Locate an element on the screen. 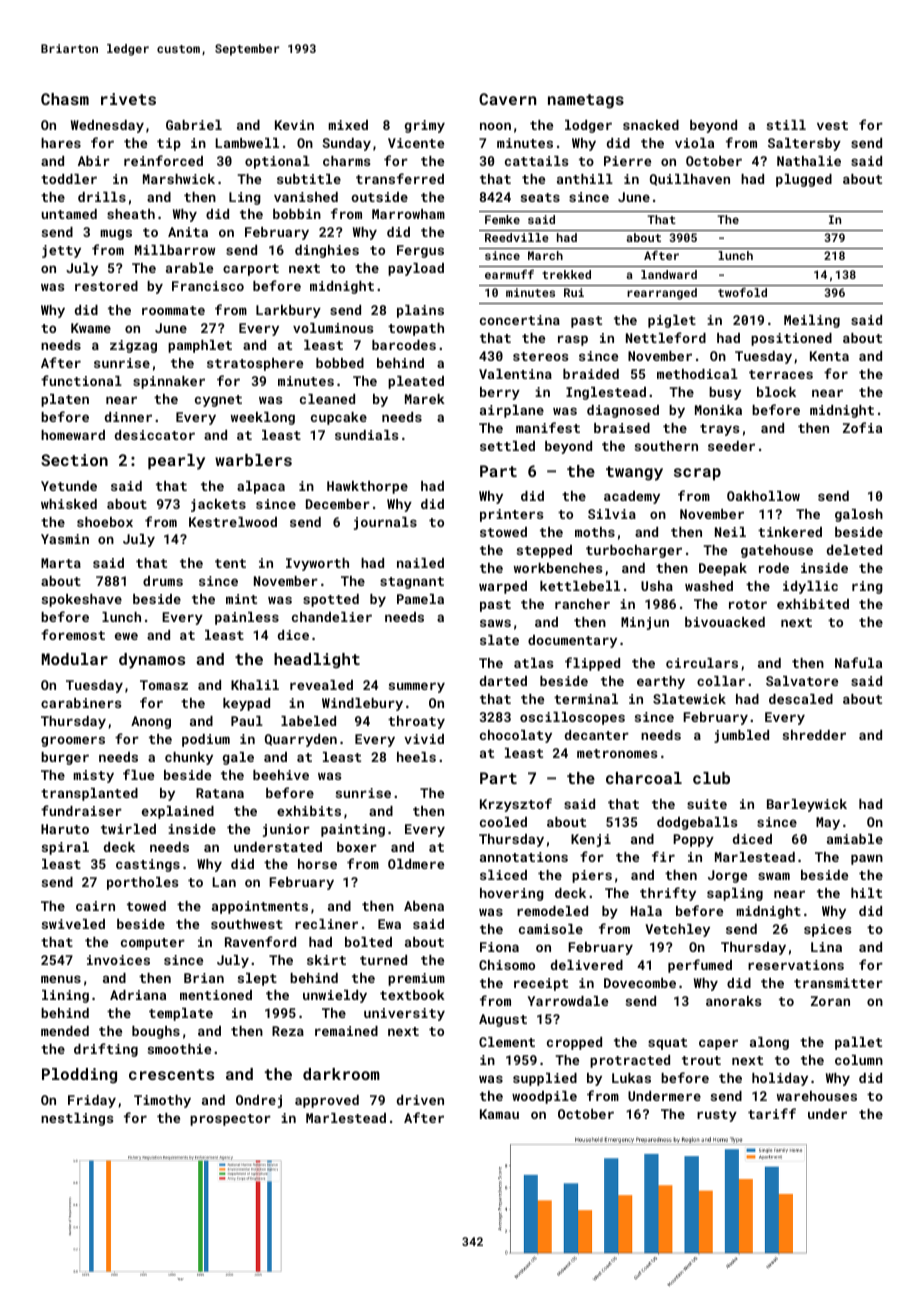  explained is located at coordinates (178, 812).
